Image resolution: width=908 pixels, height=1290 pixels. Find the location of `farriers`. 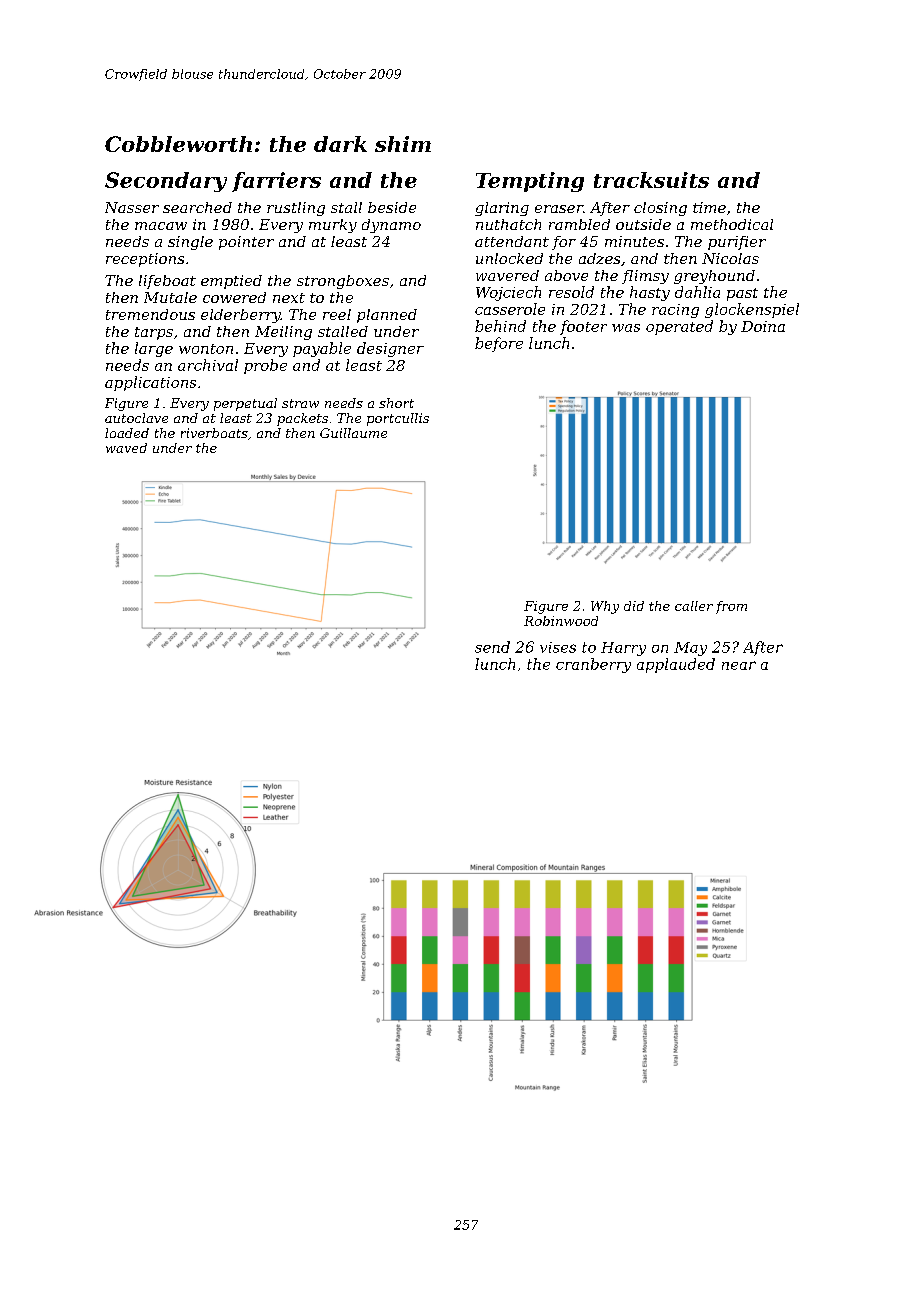

farriers is located at coordinates (276, 182).
